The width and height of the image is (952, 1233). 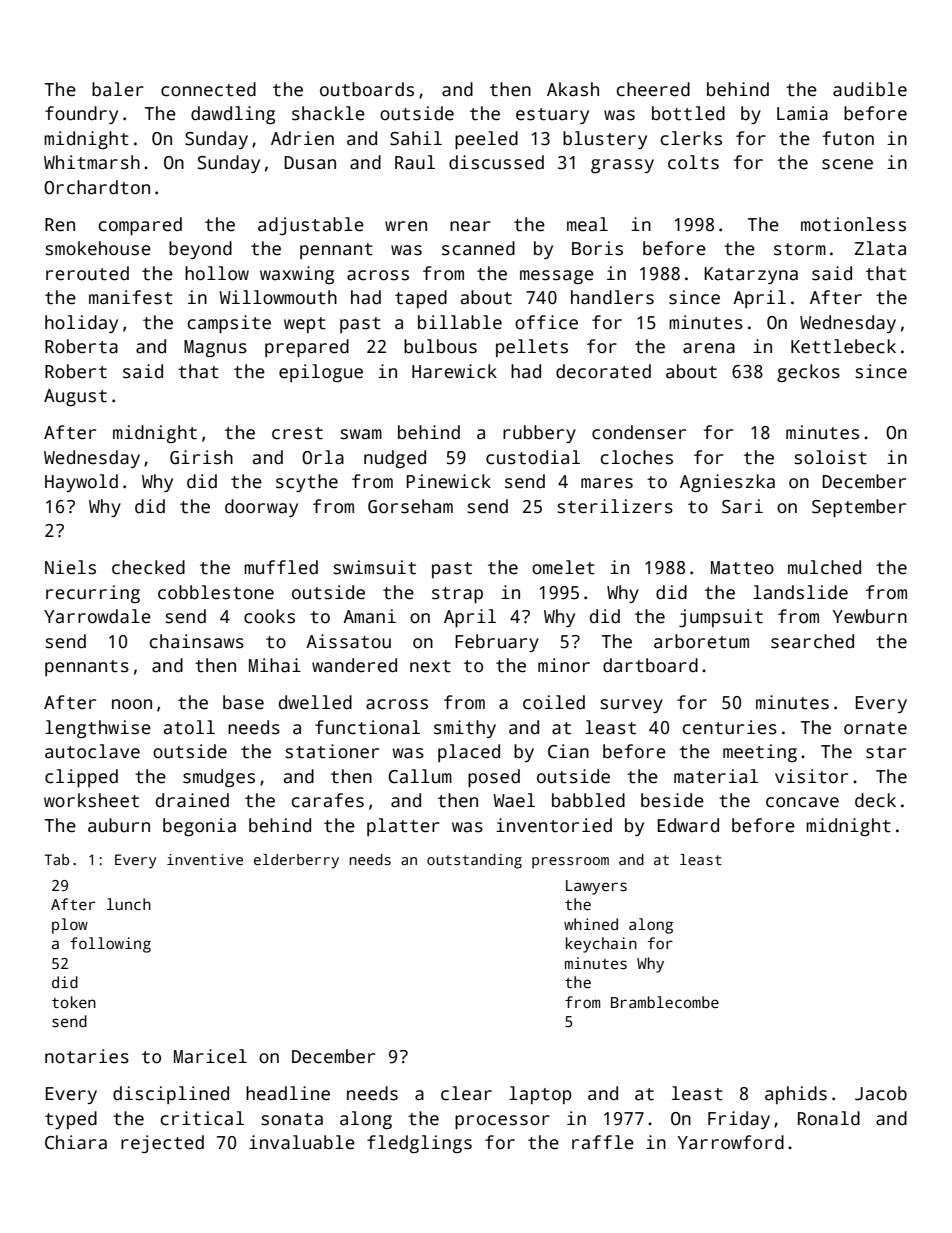 What do you see at coordinates (557, 277) in the image?
I see `message` at bounding box center [557, 277].
